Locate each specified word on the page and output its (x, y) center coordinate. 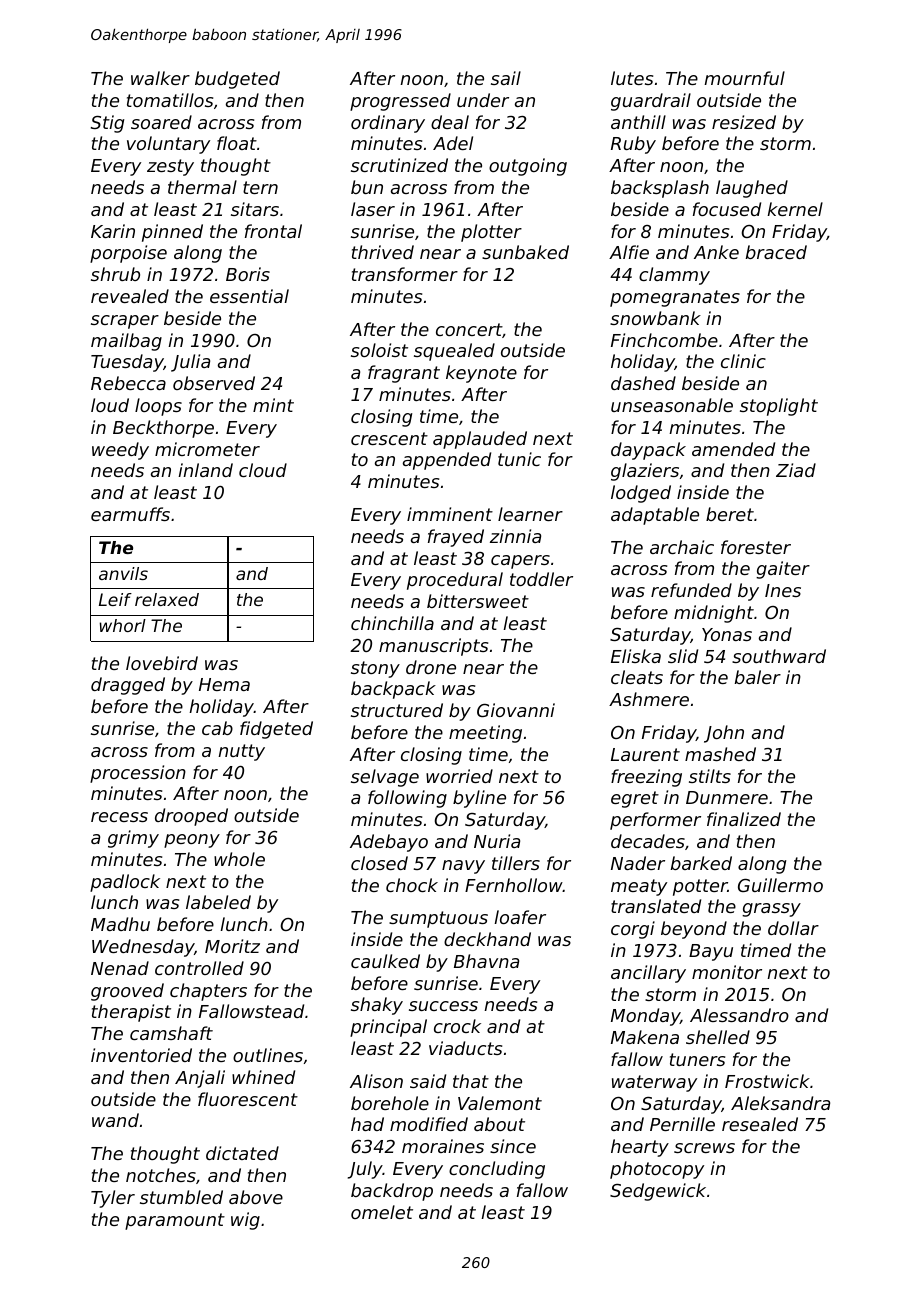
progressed (400, 102)
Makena (645, 1037)
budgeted (237, 80)
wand (115, 1120)
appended (447, 461)
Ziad (796, 470)
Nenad (120, 968)
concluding (497, 1170)
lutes (632, 78)
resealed (760, 1124)
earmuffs (130, 514)
